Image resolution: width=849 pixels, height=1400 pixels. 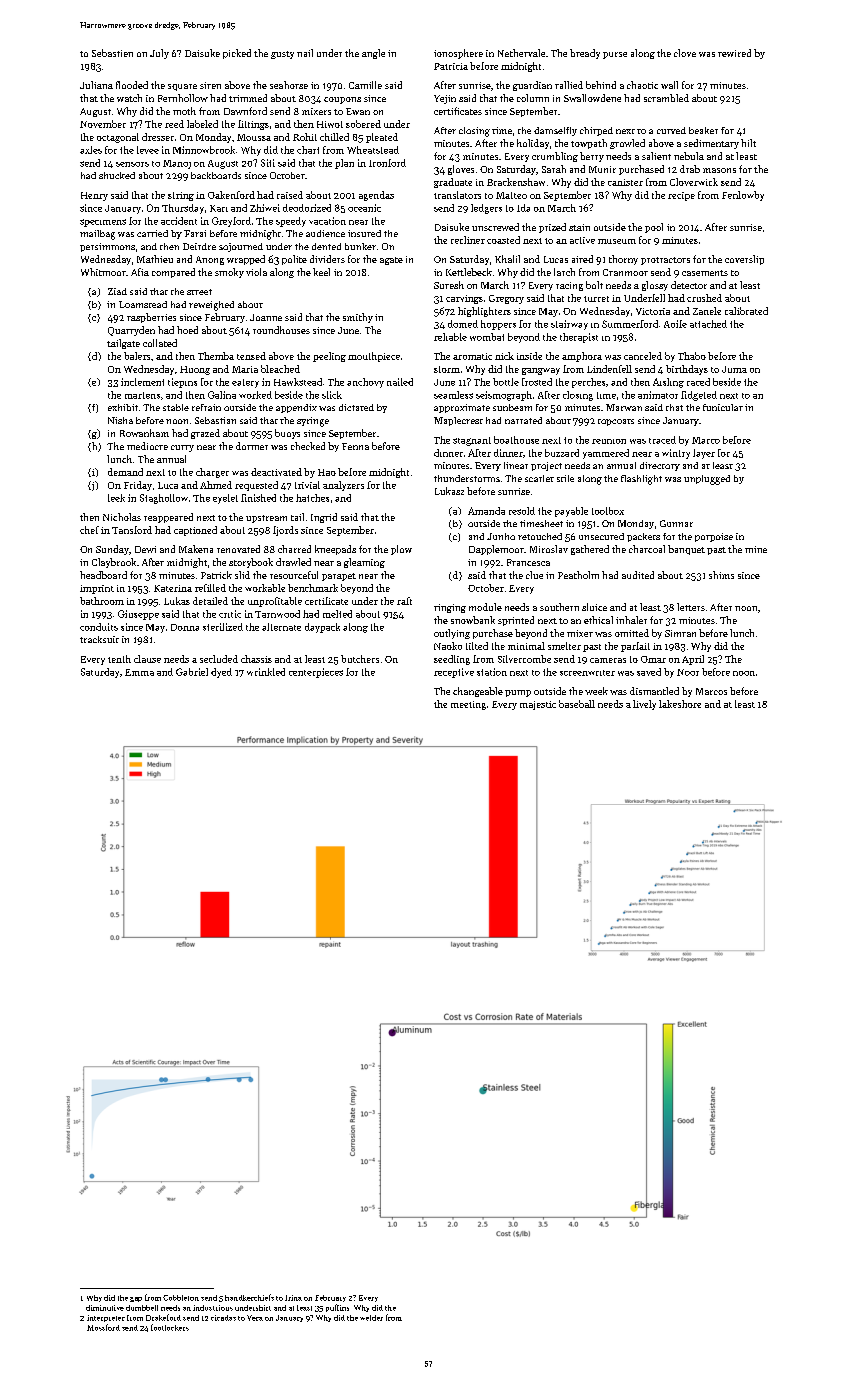 What do you see at coordinates (688, 672) in the screenshot?
I see `Noor` at bounding box center [688, 672].
